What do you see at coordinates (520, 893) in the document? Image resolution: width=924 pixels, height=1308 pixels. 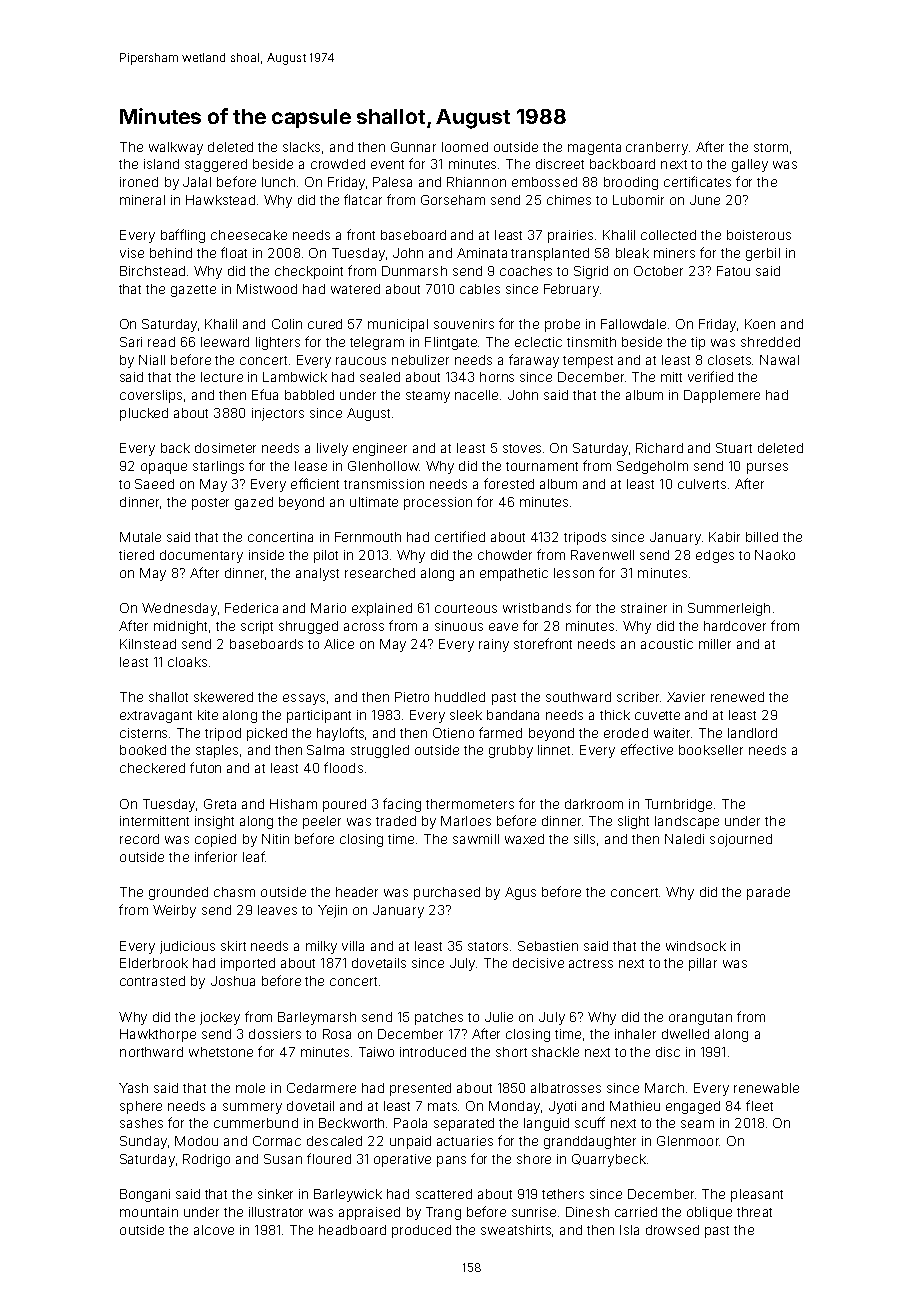 I see `Agus` at bounding box center [520, 893].
